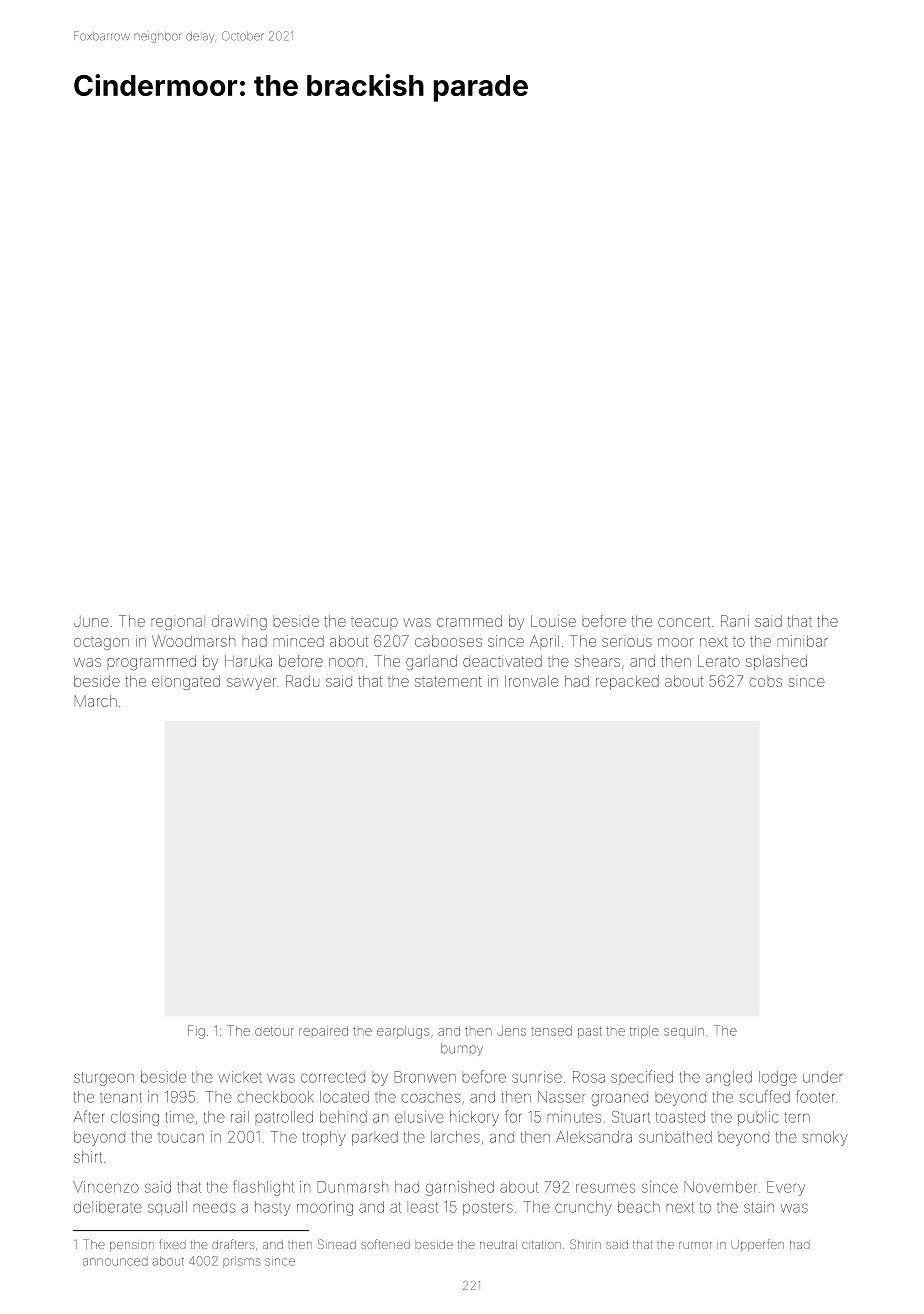 The width and height of the image is (924, 1314). Describe the element at coordinates (186, 683) in the image. I see `elongated` at that location.
